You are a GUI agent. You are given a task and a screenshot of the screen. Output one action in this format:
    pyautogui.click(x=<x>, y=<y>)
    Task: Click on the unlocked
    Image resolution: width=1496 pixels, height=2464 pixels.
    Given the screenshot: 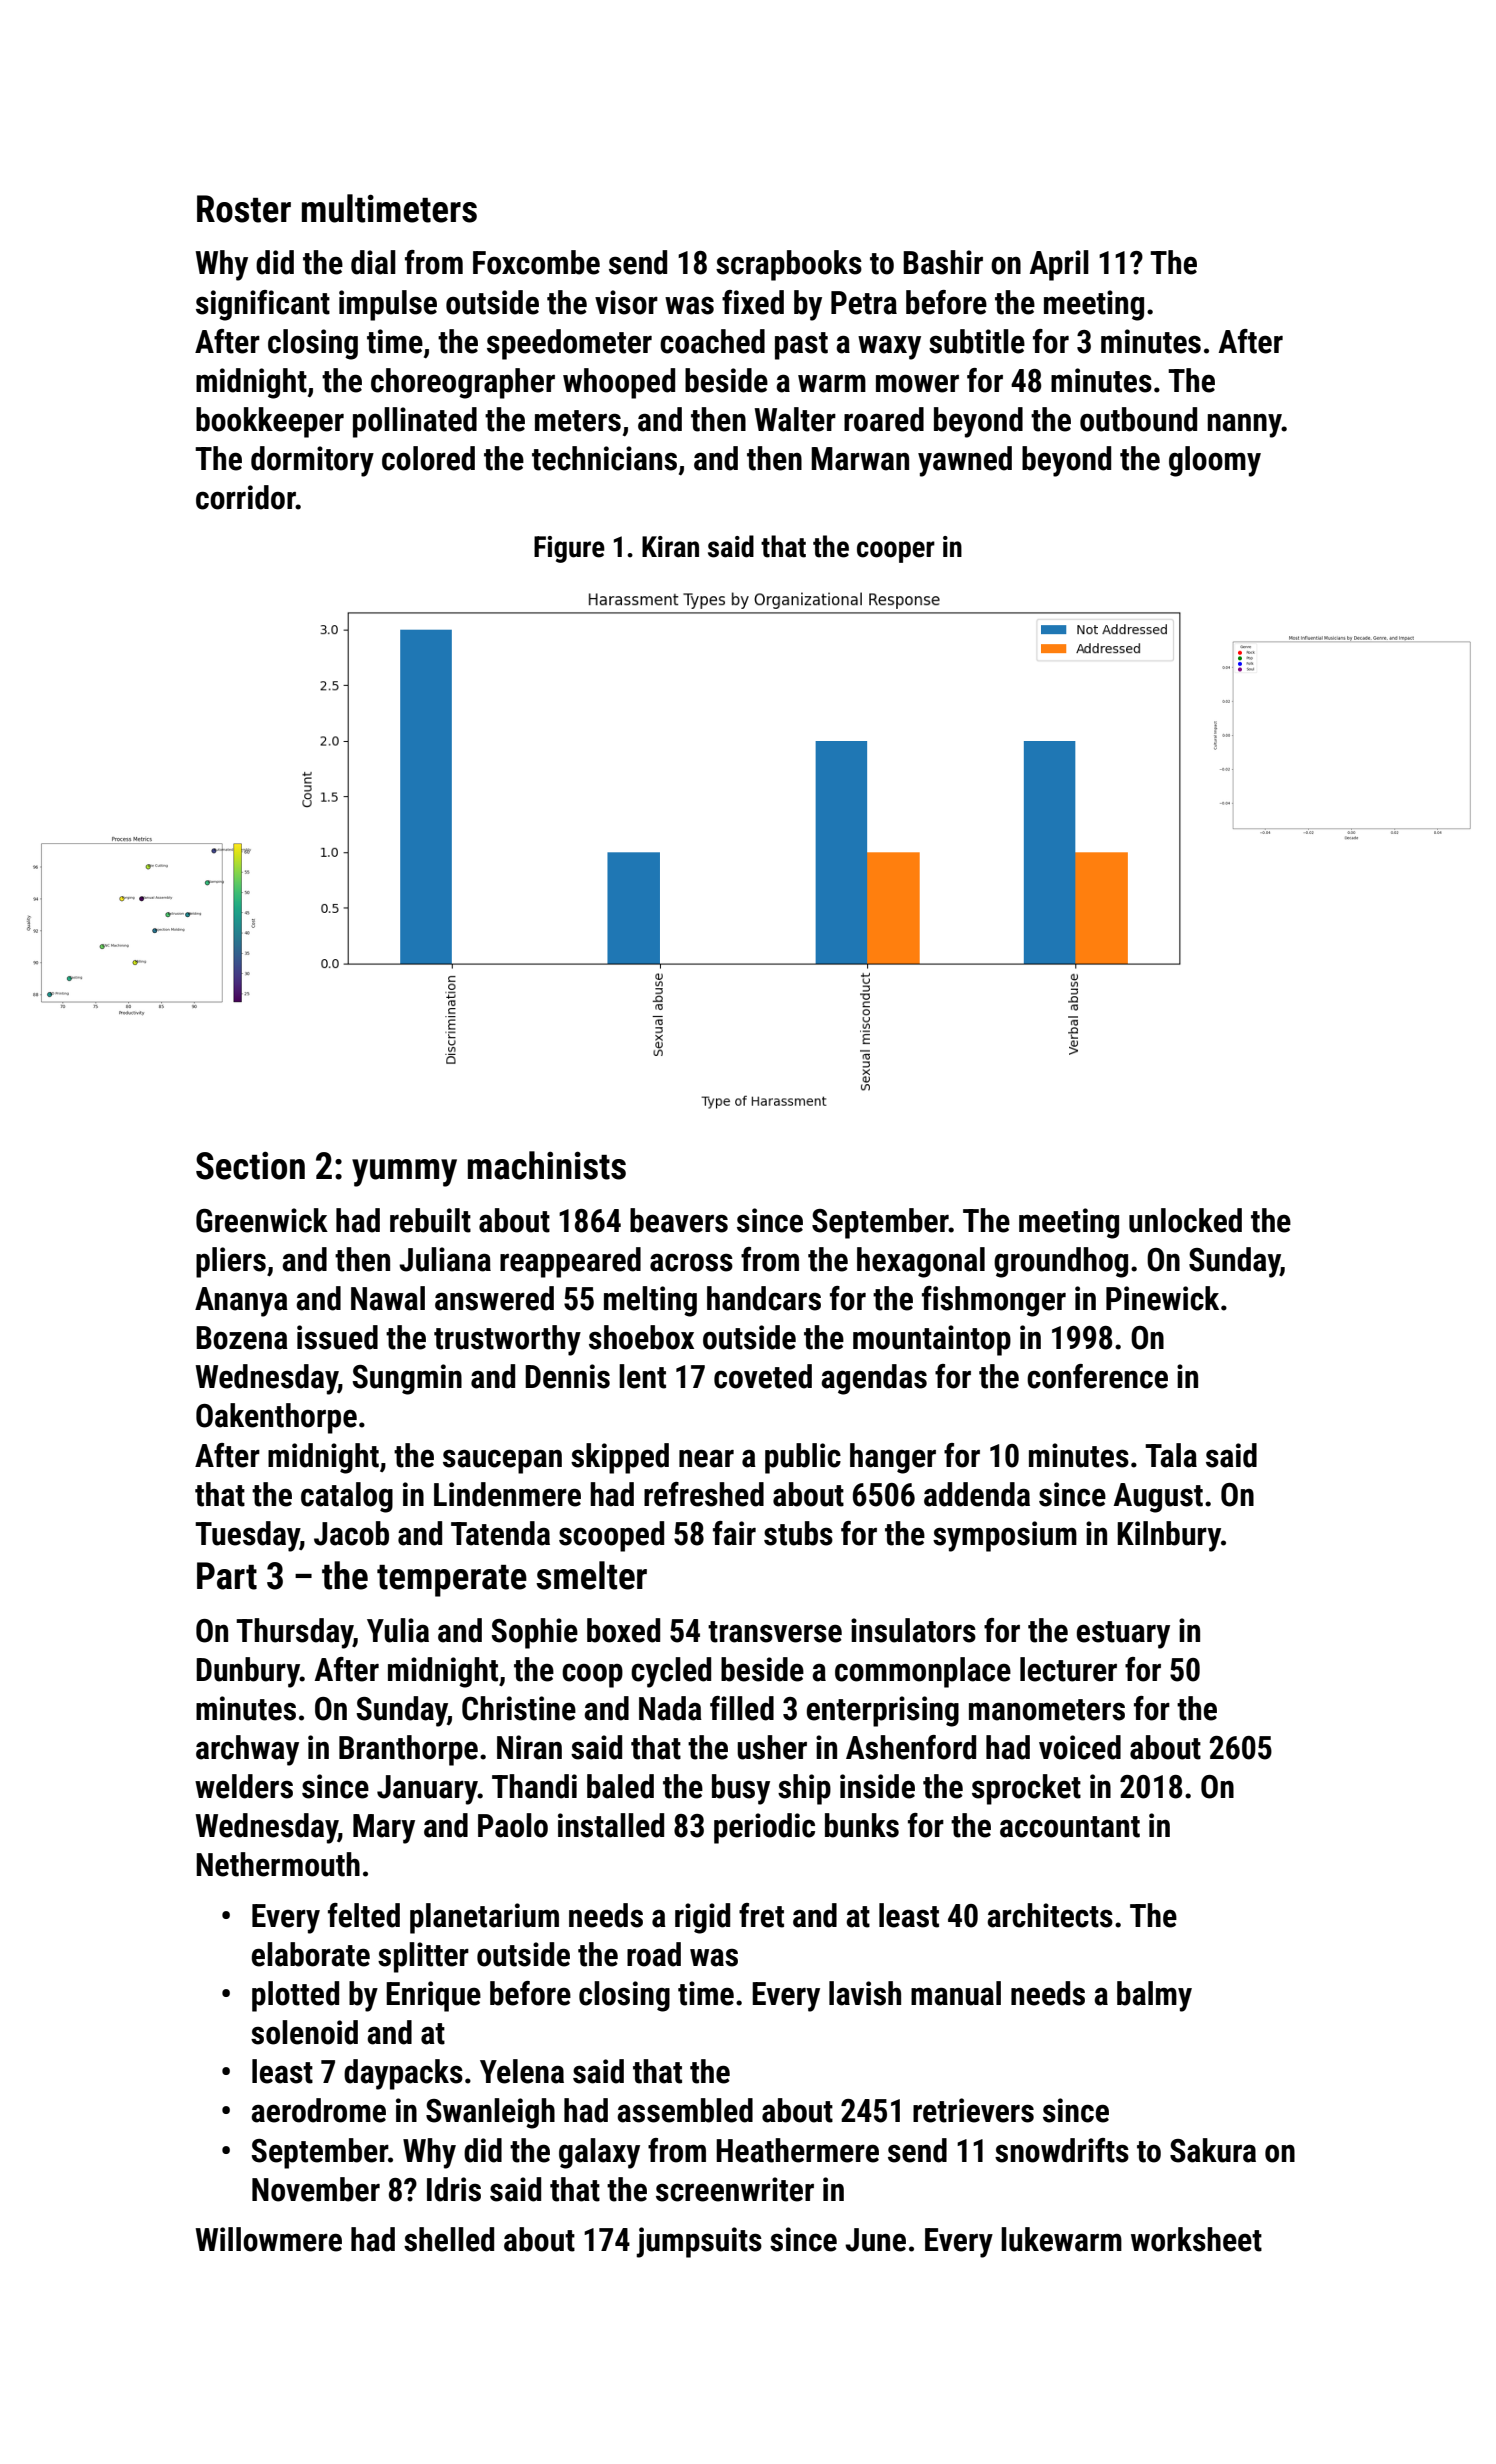 What is the action you would take?
    pyautogui.click(x=1185, y=1220)
